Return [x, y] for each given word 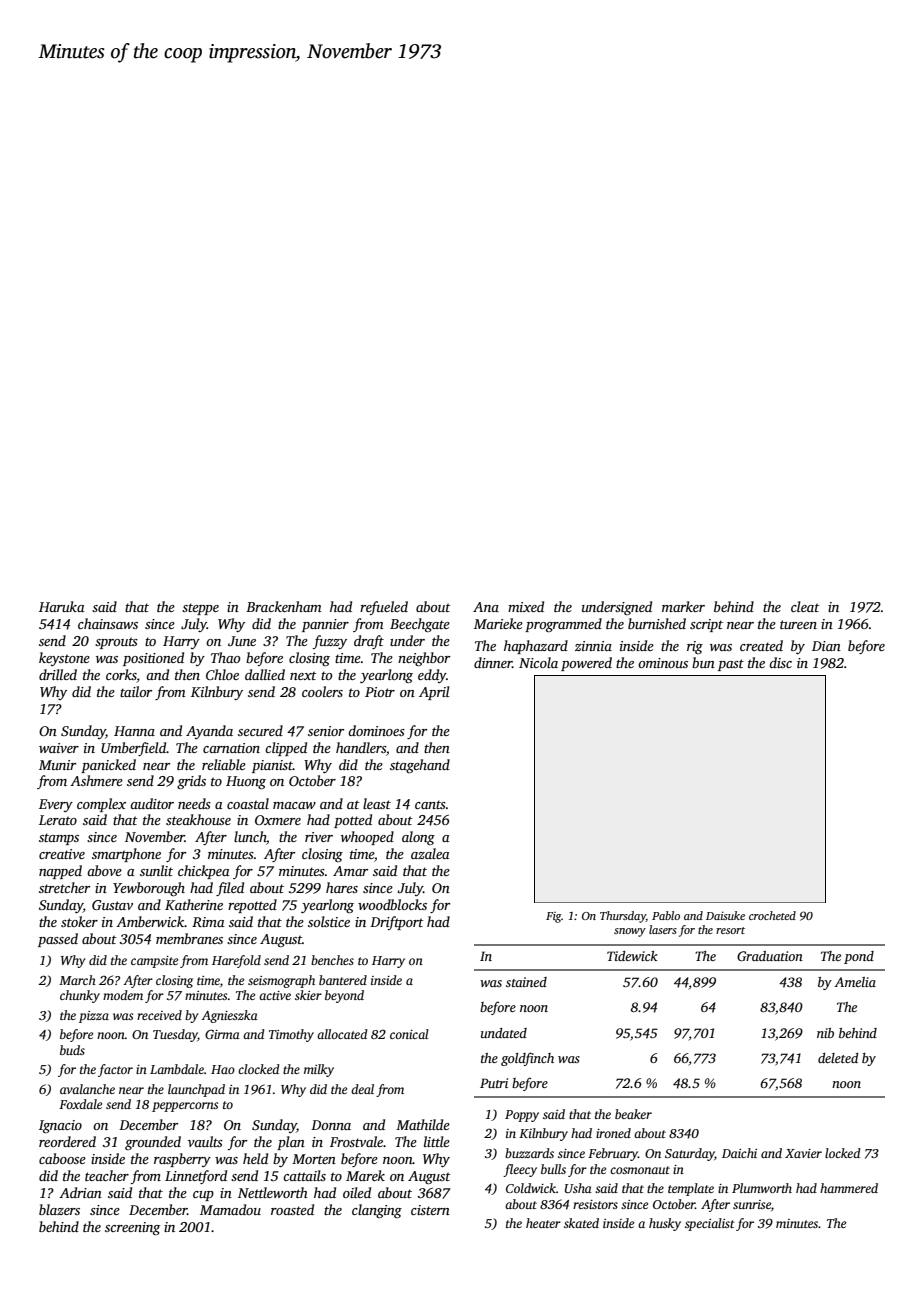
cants [430, 804]
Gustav [112, 905]
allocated [342, 1034]
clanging [377, 1211]
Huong [246, 782]
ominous [663, 663]
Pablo [666, 915]
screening [132, 1228]
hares [342, 887]
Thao [225, 657]
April [434, 693]
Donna [331, 1125]
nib [825, 1033]
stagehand [420, 766]
